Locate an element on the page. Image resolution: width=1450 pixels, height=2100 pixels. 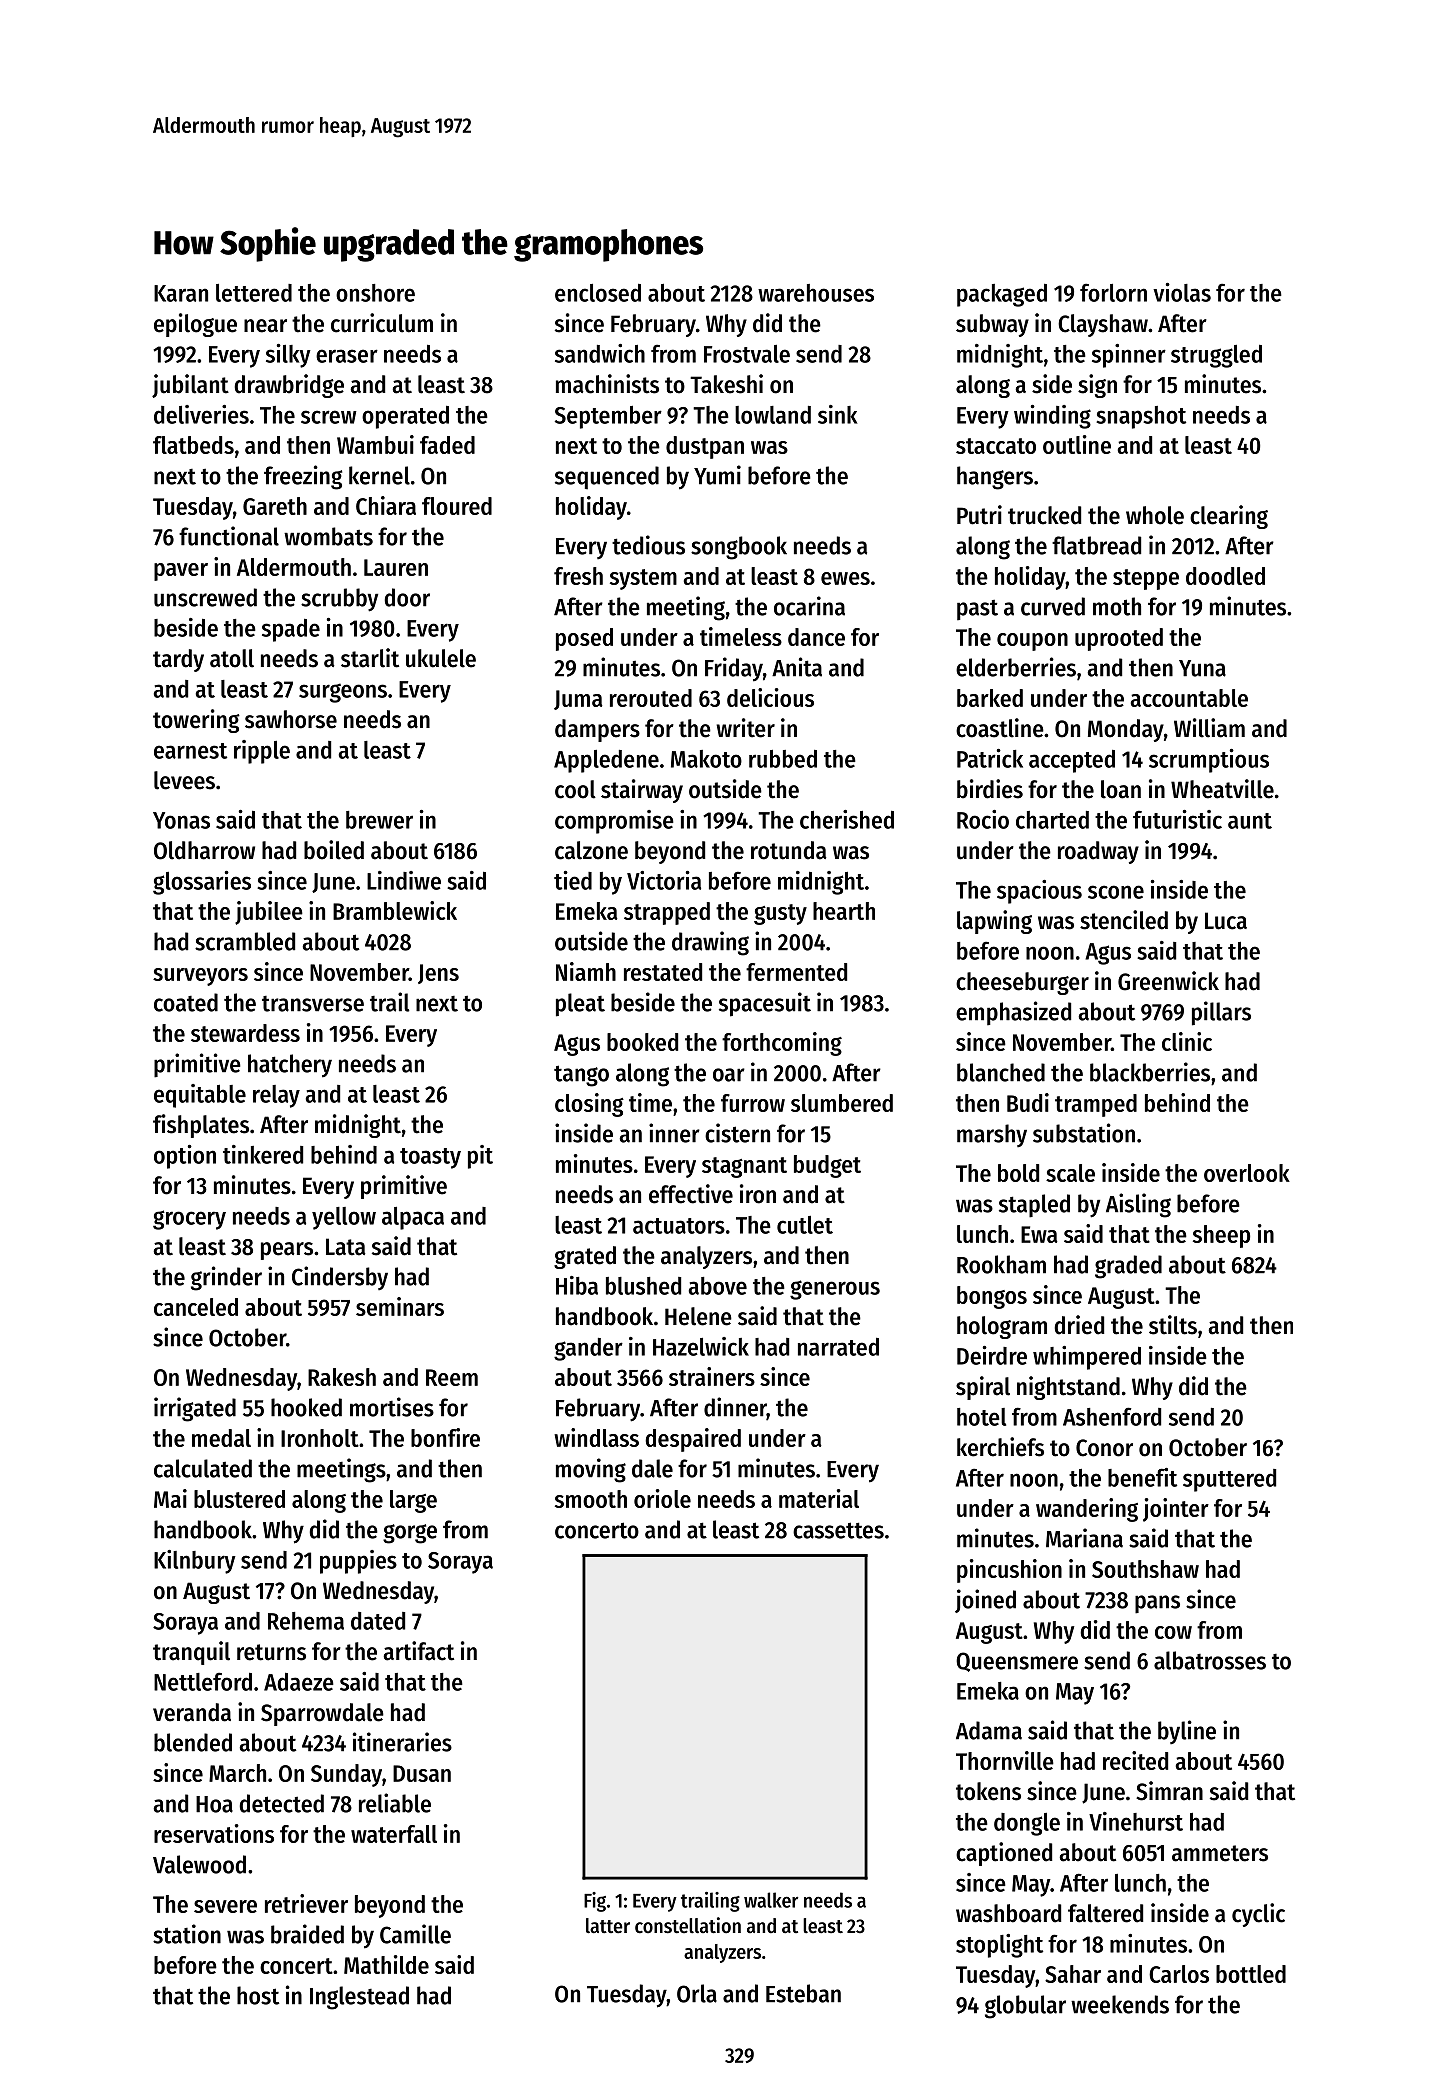
Inglestead is located at coordinates (359, 1998).
